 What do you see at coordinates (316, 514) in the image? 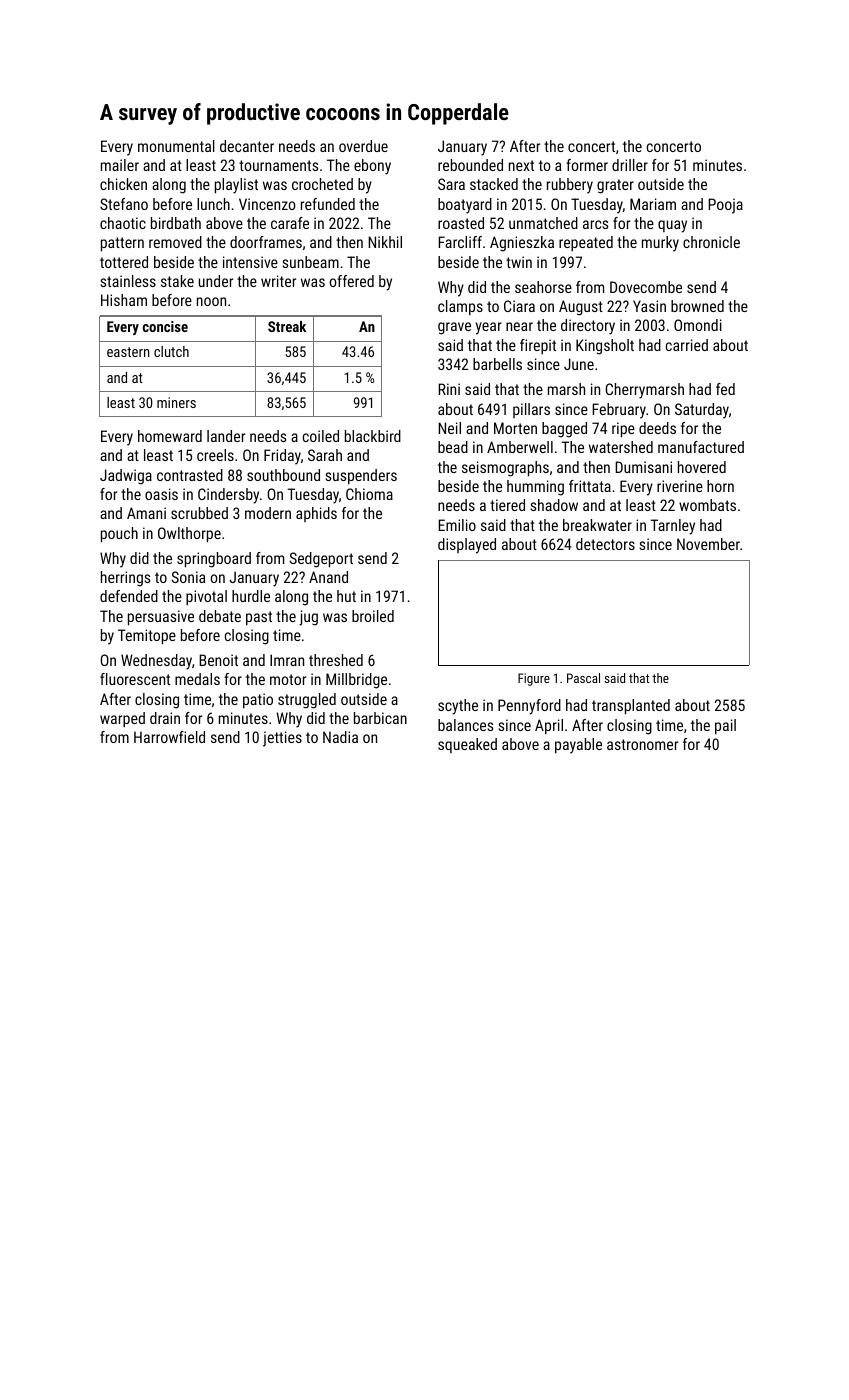
I see `aphids` at bounding box center [316, 514].
